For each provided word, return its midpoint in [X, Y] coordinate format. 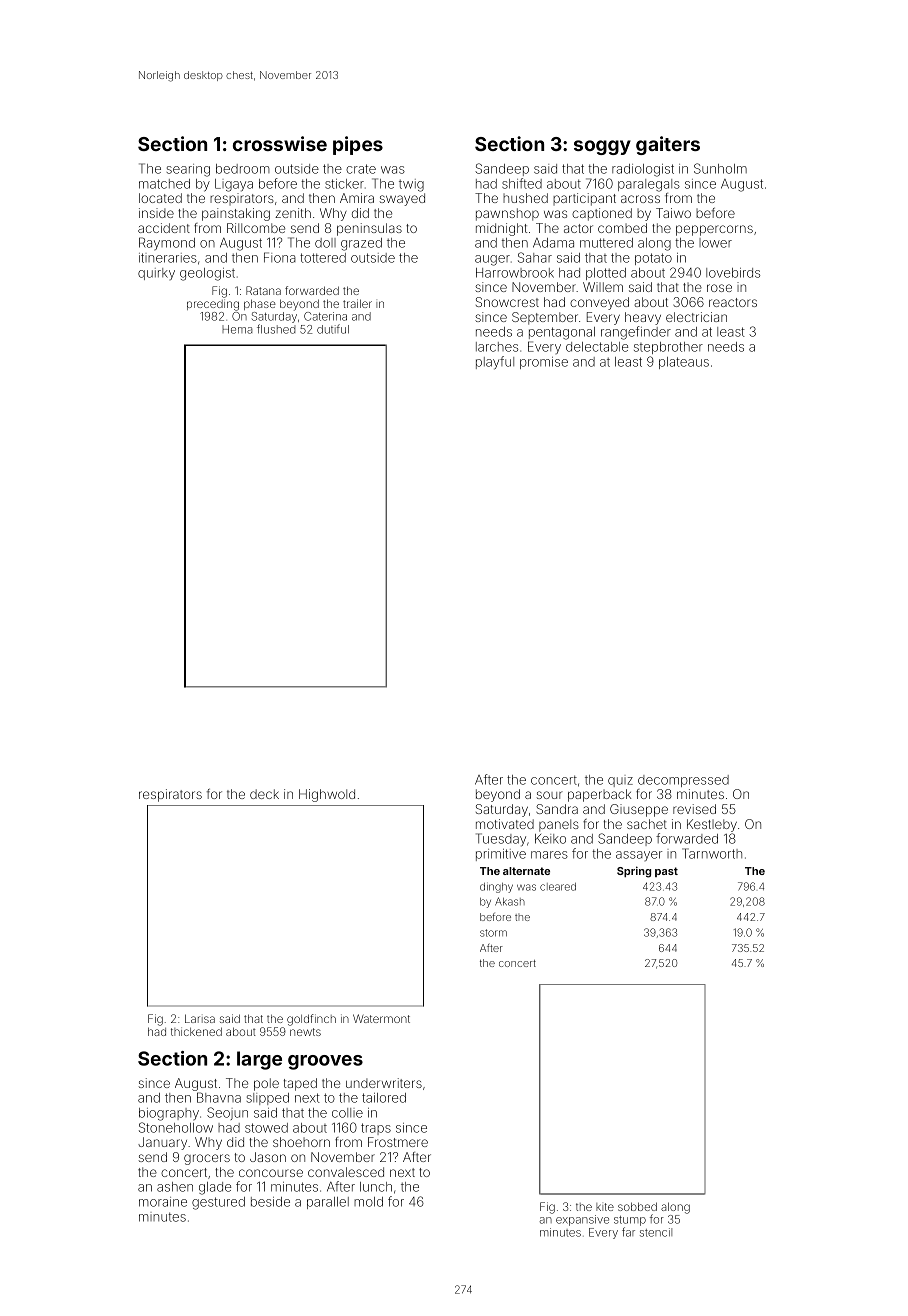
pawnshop [507, 214]
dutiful [333, 329]
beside [270, 1202]
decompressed [683, 781]
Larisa [200, 1018]
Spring [634, 872]
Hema [237, 329]
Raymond [167, 244]
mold [368, 1202]
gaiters [668, 145]
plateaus [684, 363]
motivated [505, 824]
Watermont [381, 1018]
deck [264, 794]
